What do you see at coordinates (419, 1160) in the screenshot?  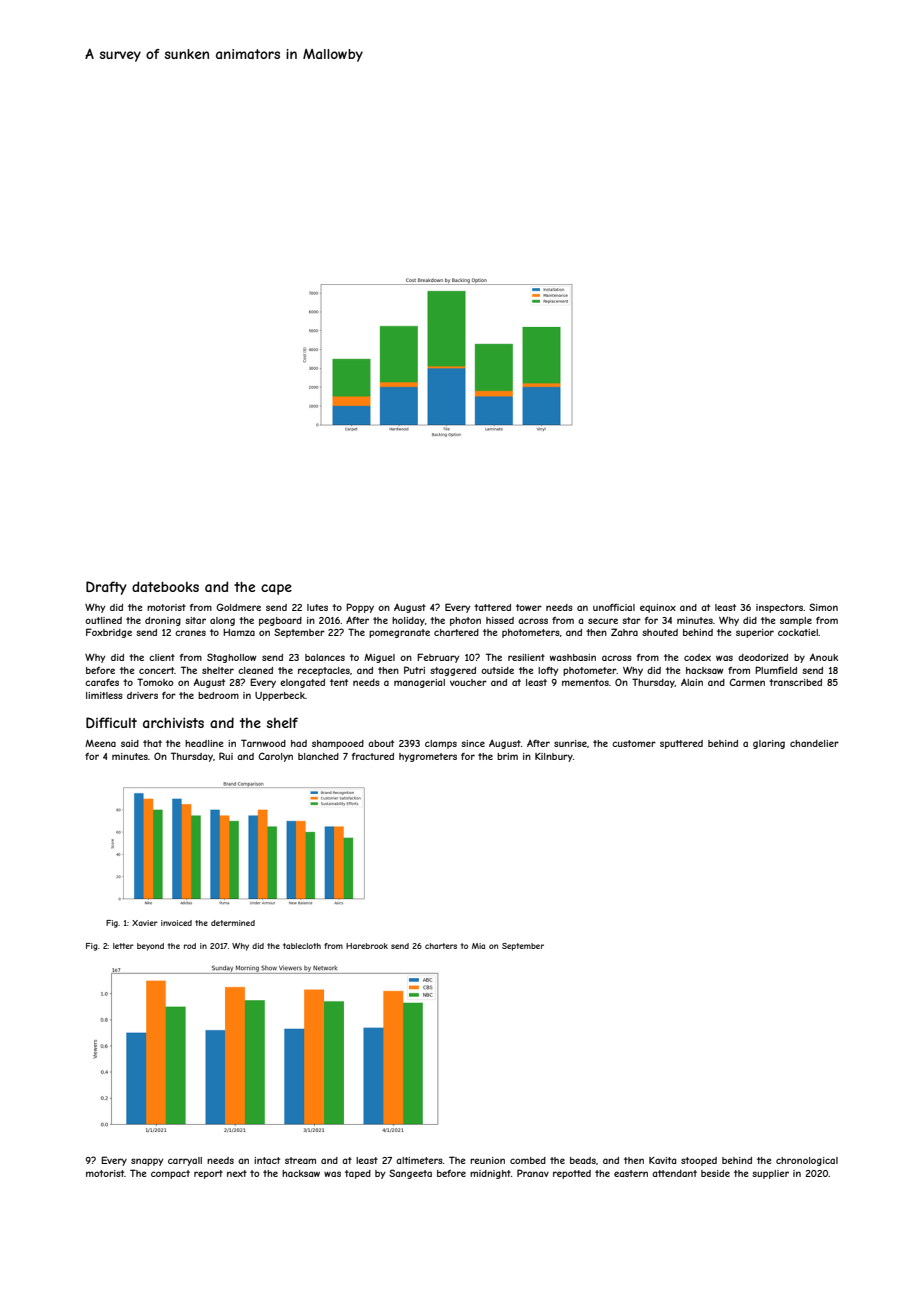 I see `altimeters` at bounding box center [419, 1160].
